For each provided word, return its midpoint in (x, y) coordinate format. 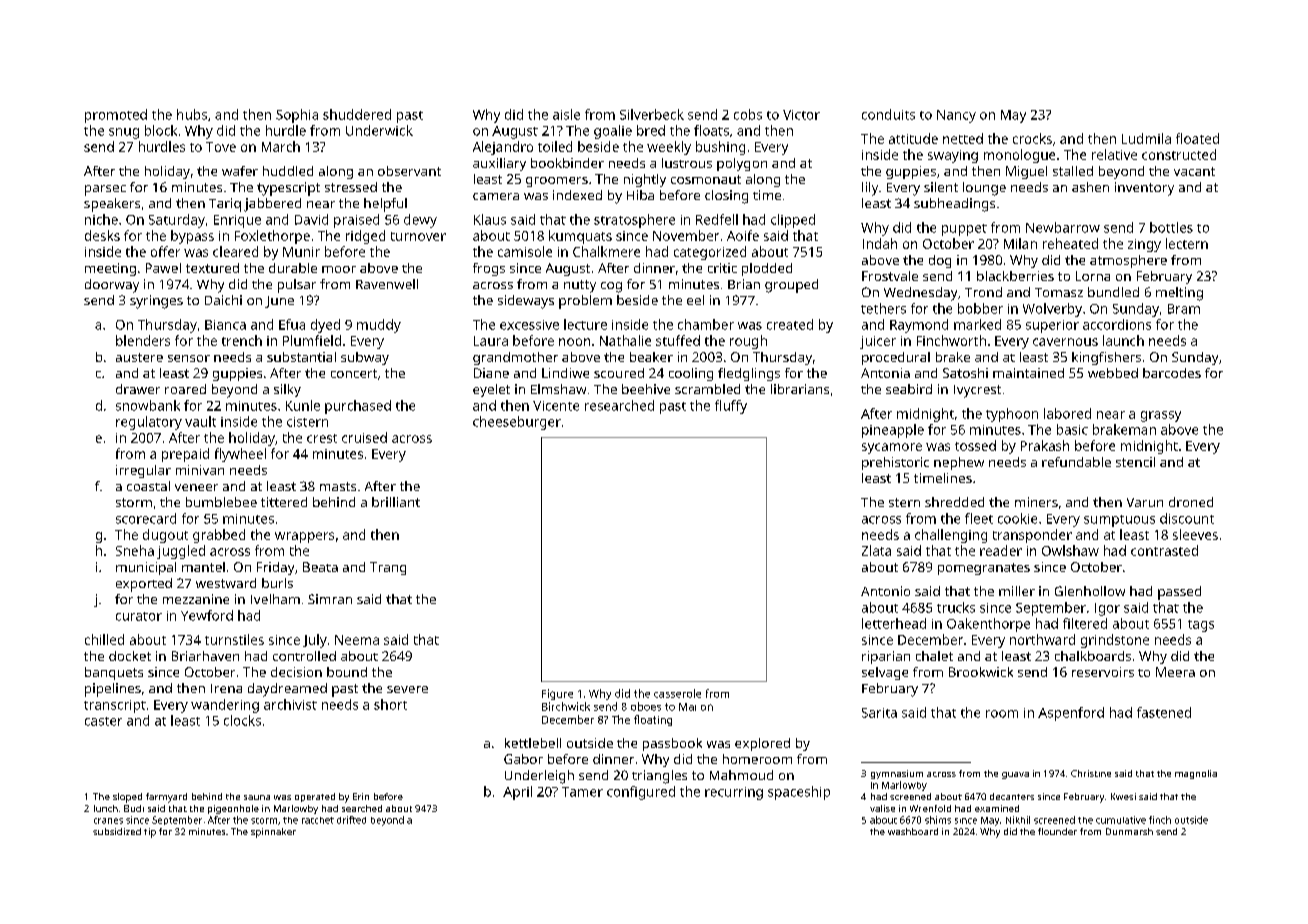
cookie (1017, 518)
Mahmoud (741, 775)
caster (103, 721)
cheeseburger (517, 423)
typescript (288, 189)
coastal (148, 486)
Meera (1175, 672)
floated (1197, 138)
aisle (566, 114)
